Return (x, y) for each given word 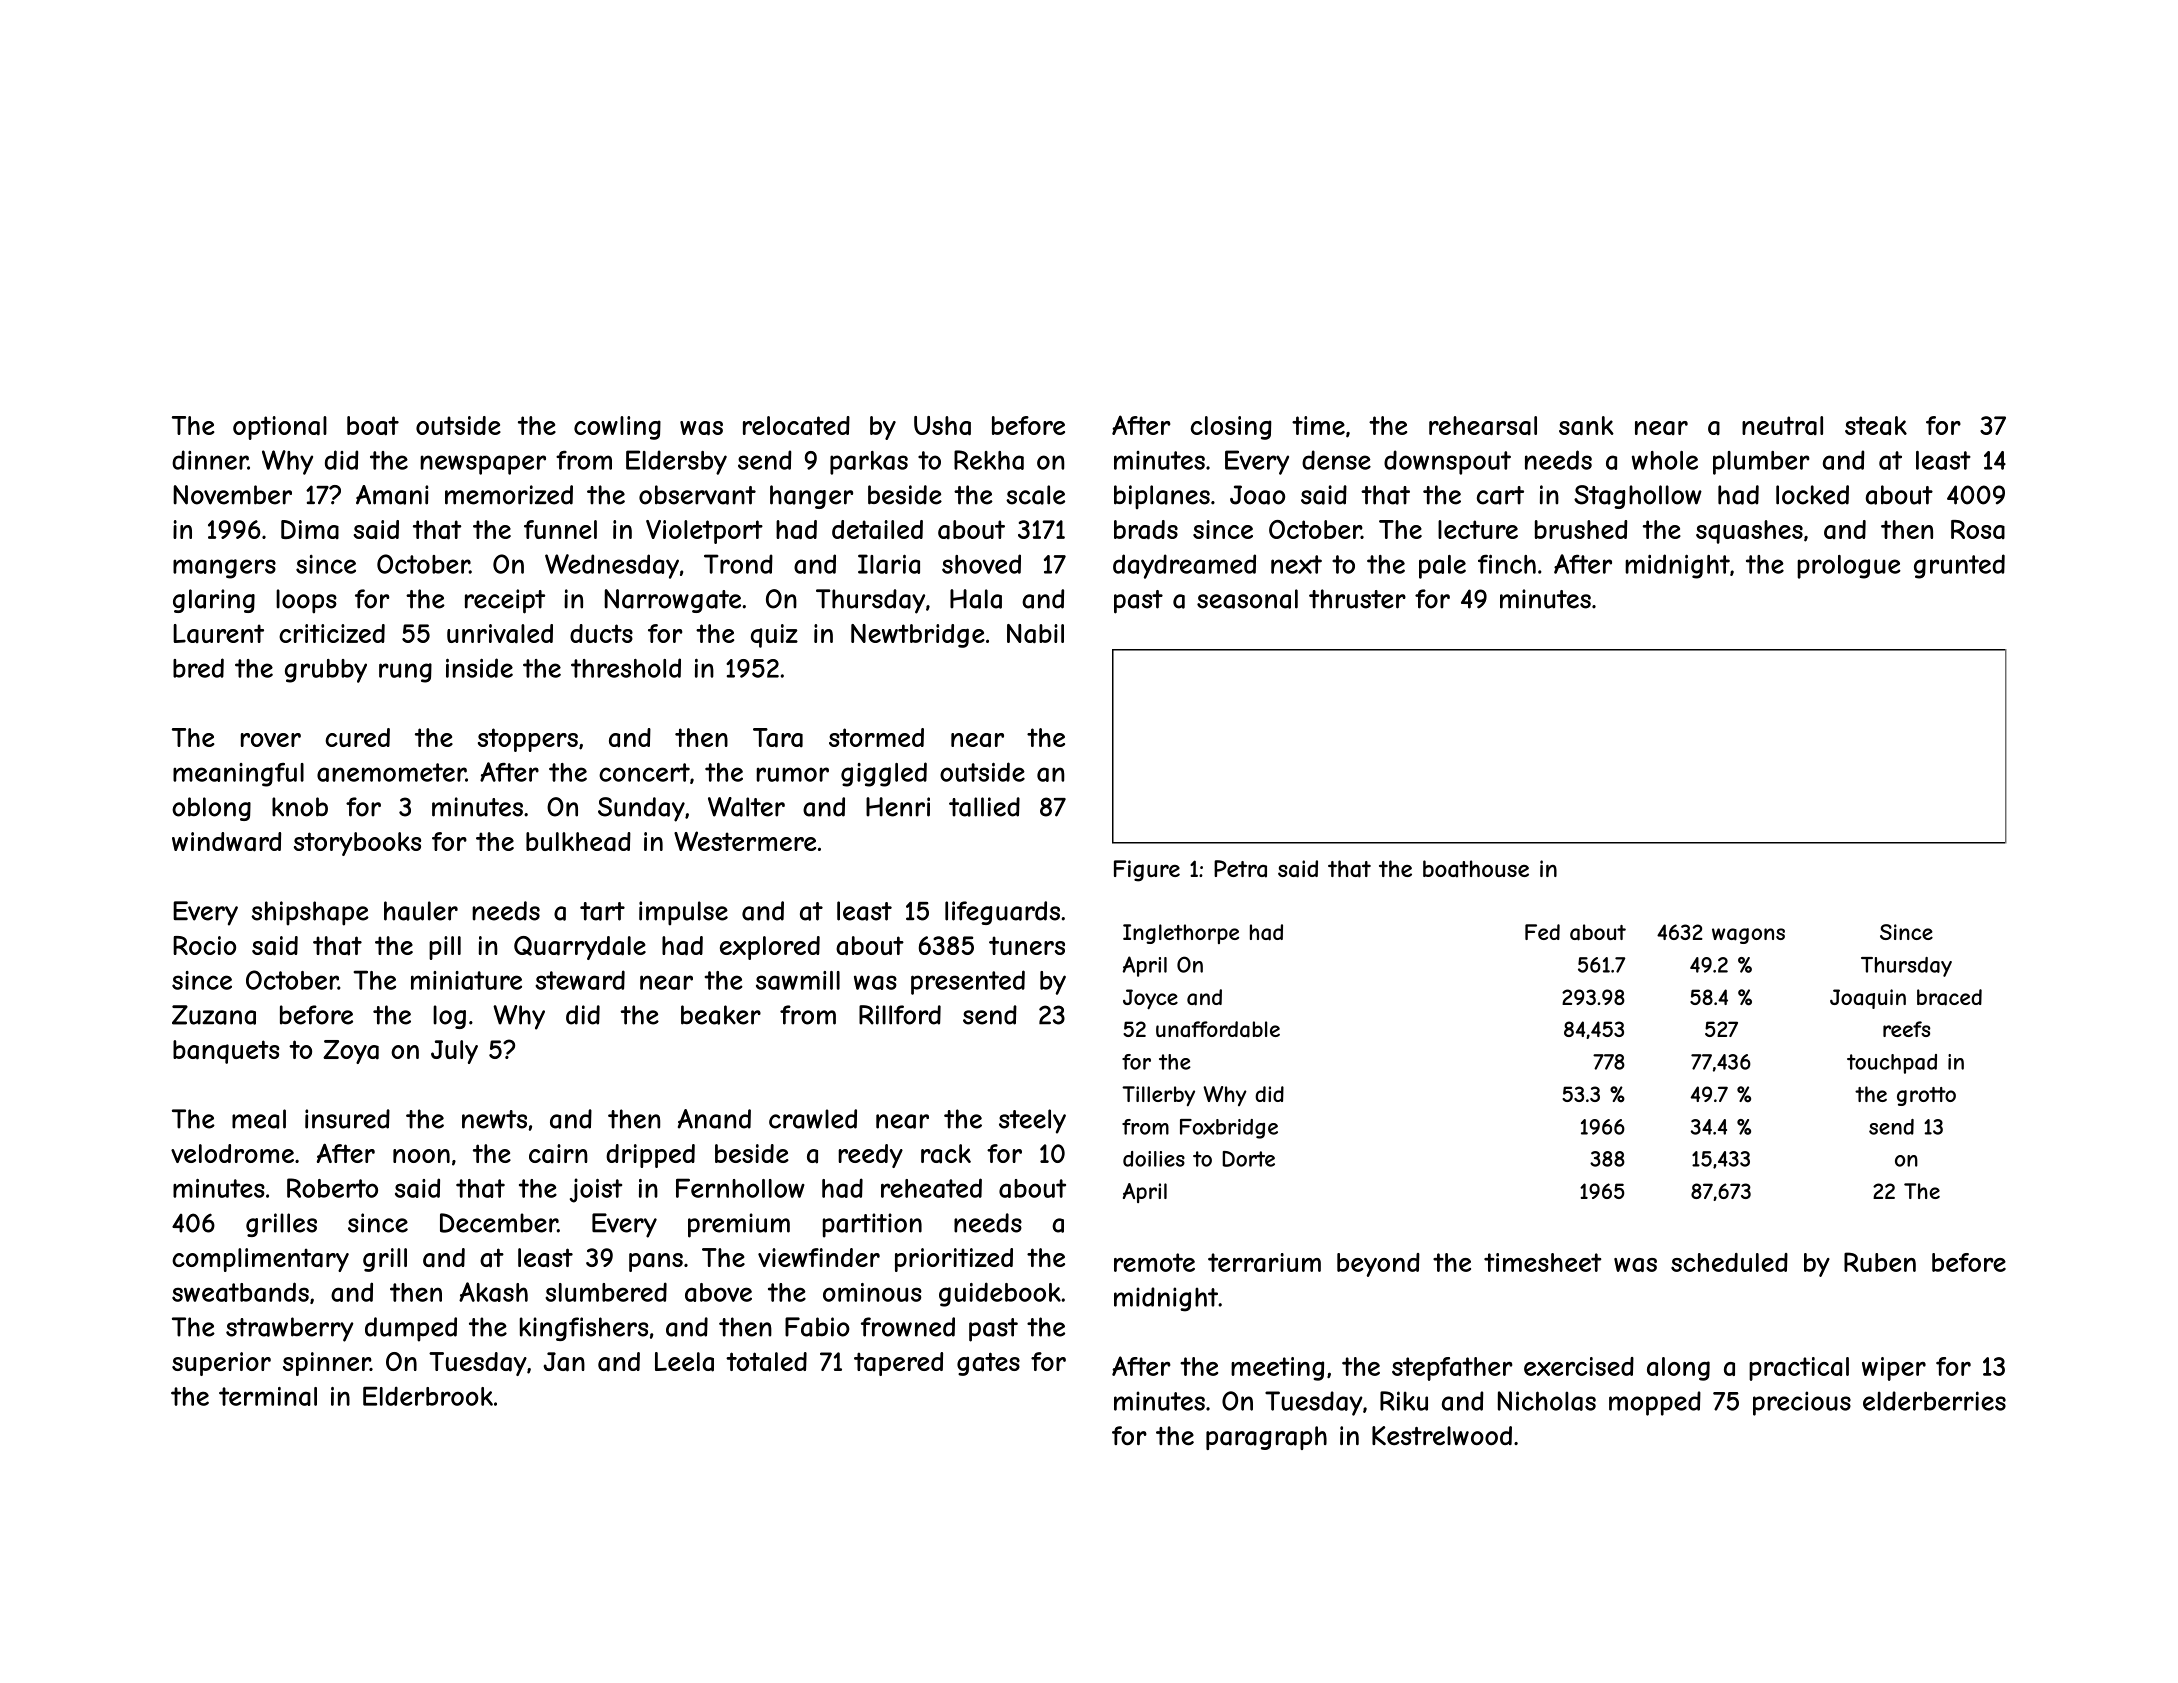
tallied (984, 807)
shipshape (310, 913)
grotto (1926, 1096)
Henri (898, 807)
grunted (1959, 566)
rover (271, 740)
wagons (1748, 936)
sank (1586, 425)
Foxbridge (1229, 1129)
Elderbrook (428, 1396)
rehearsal (1483, 426)
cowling (617, 428)
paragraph (1266, 1438)
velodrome (232, 1153)
